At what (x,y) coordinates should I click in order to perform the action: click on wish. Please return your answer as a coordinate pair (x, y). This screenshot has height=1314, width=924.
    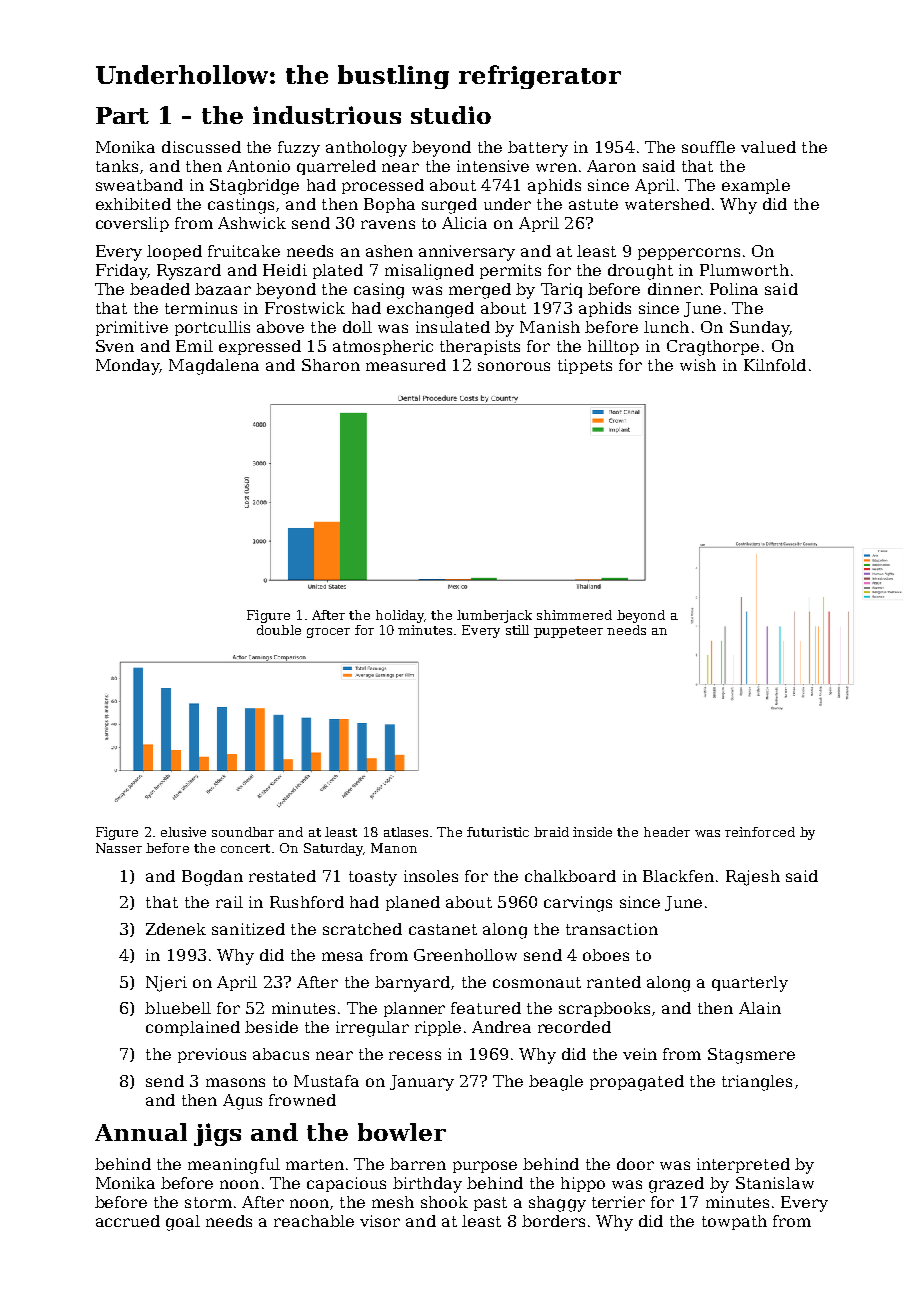
    Looking at the image, I should click on (698, 365).
